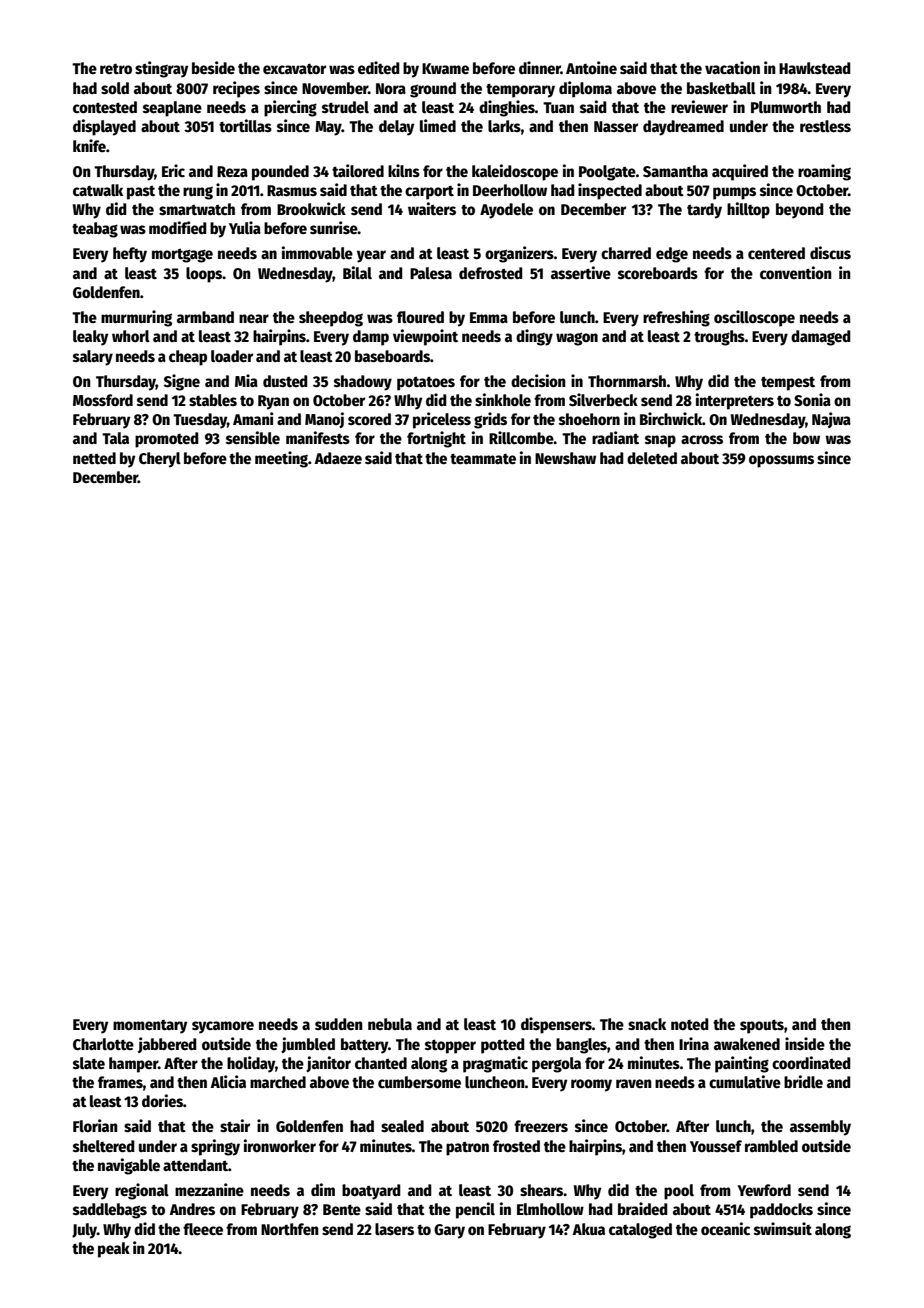 The image size is (924, 1308). I want to click on spouts, so click(762, 1026).
